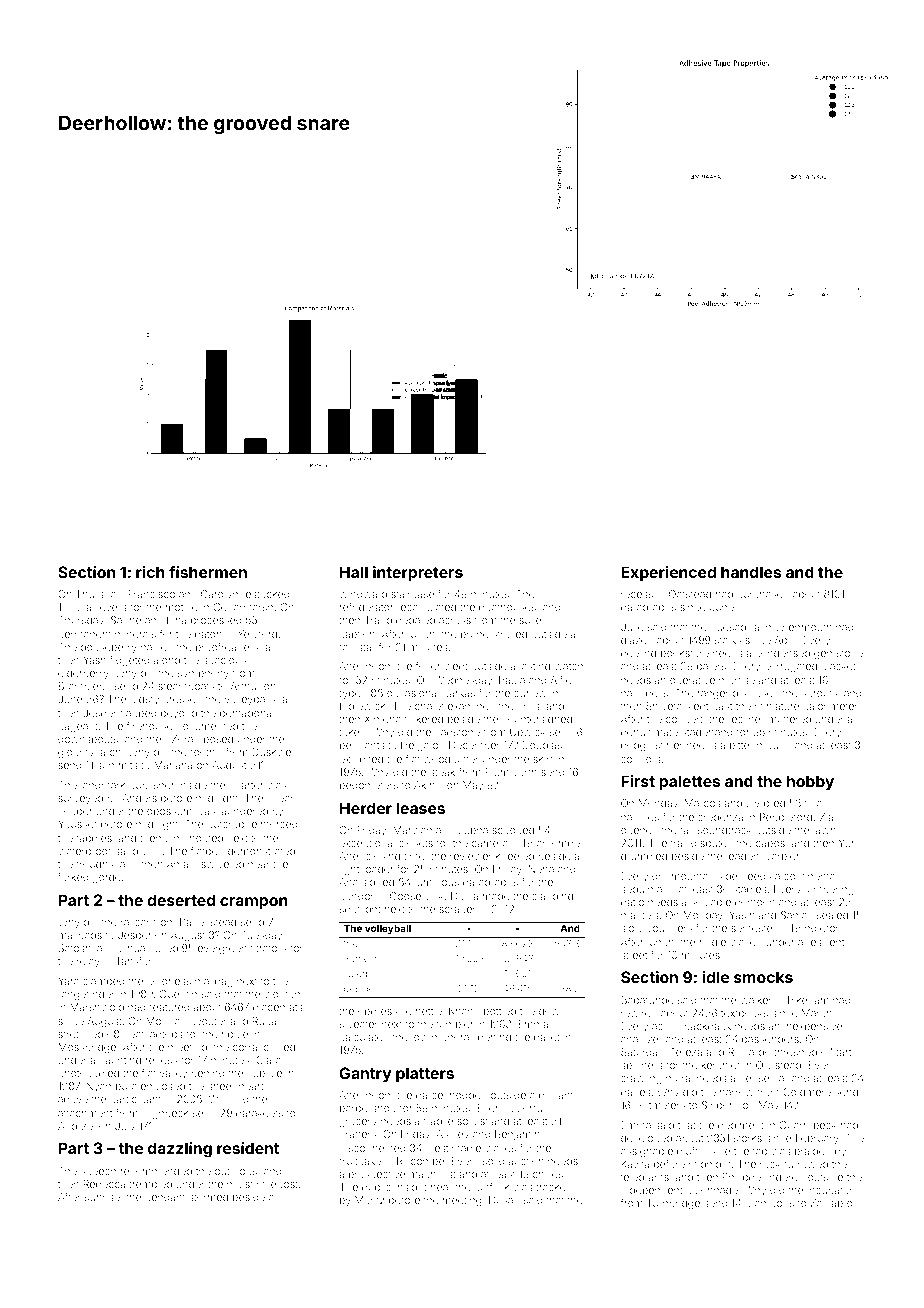 The width and height of the page is (924, 1308). What do you see at coordinates (169, 813) in the page?
I see `opossum` at bounding box center [169, 813].
